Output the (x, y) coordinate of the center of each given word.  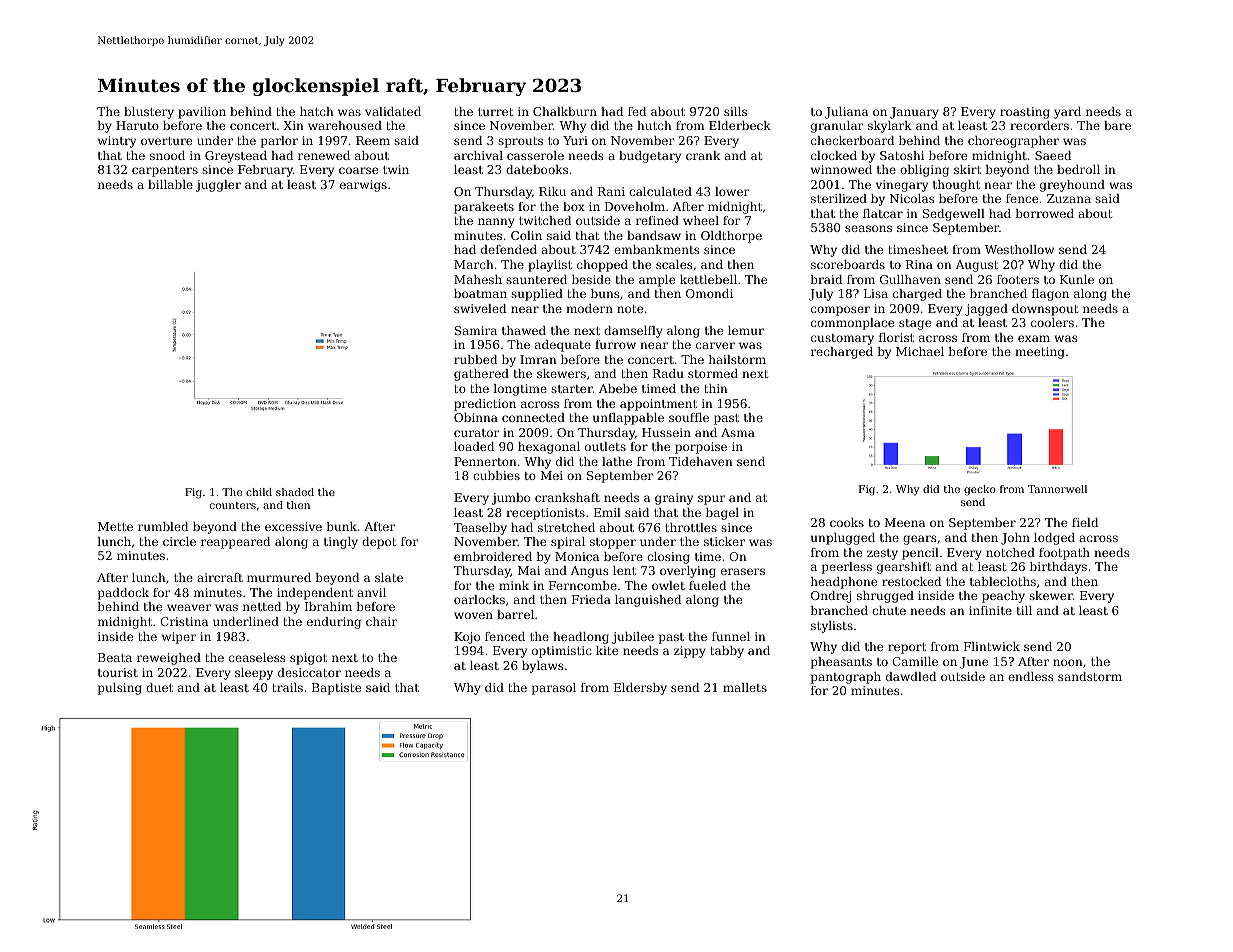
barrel (515, 614)
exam (1034, 338)
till (1024, 610)
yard (1067, 113)
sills (735, 111)
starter (572, 389)
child (259, 492)
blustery (149, 113)
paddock (123, 594)
